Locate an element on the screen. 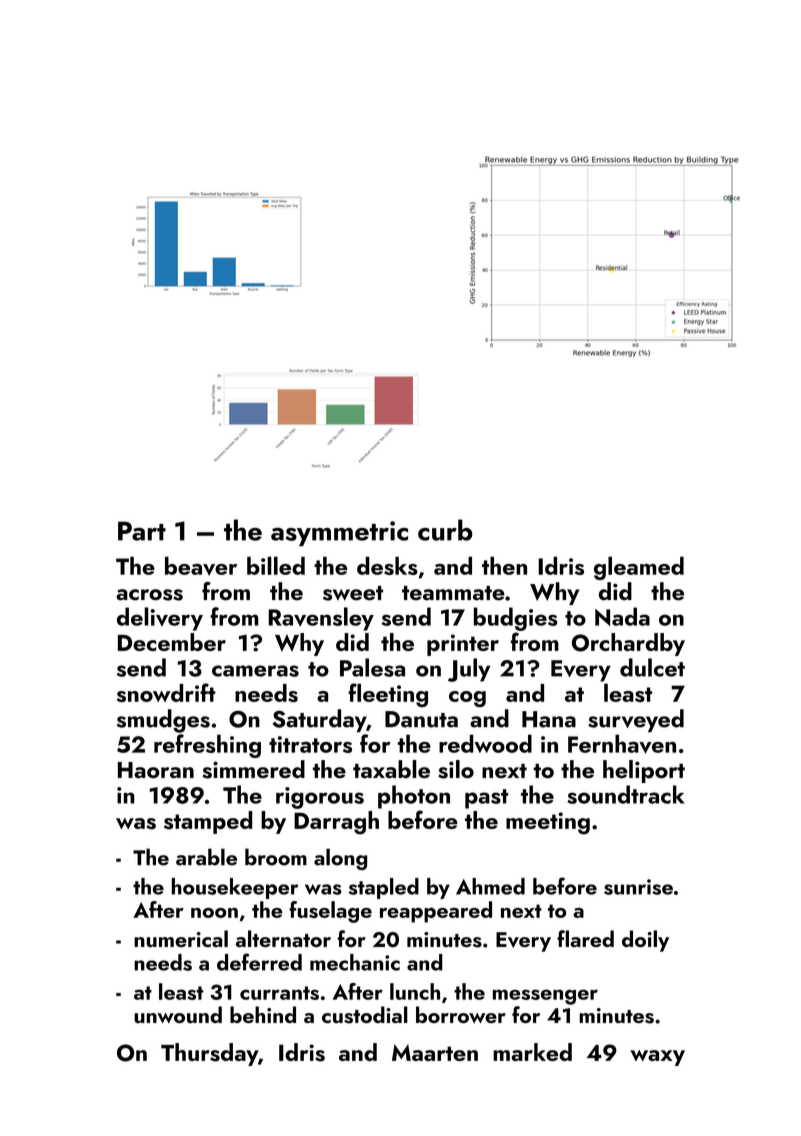  asymmetric is located at coordinates (339, 533).
